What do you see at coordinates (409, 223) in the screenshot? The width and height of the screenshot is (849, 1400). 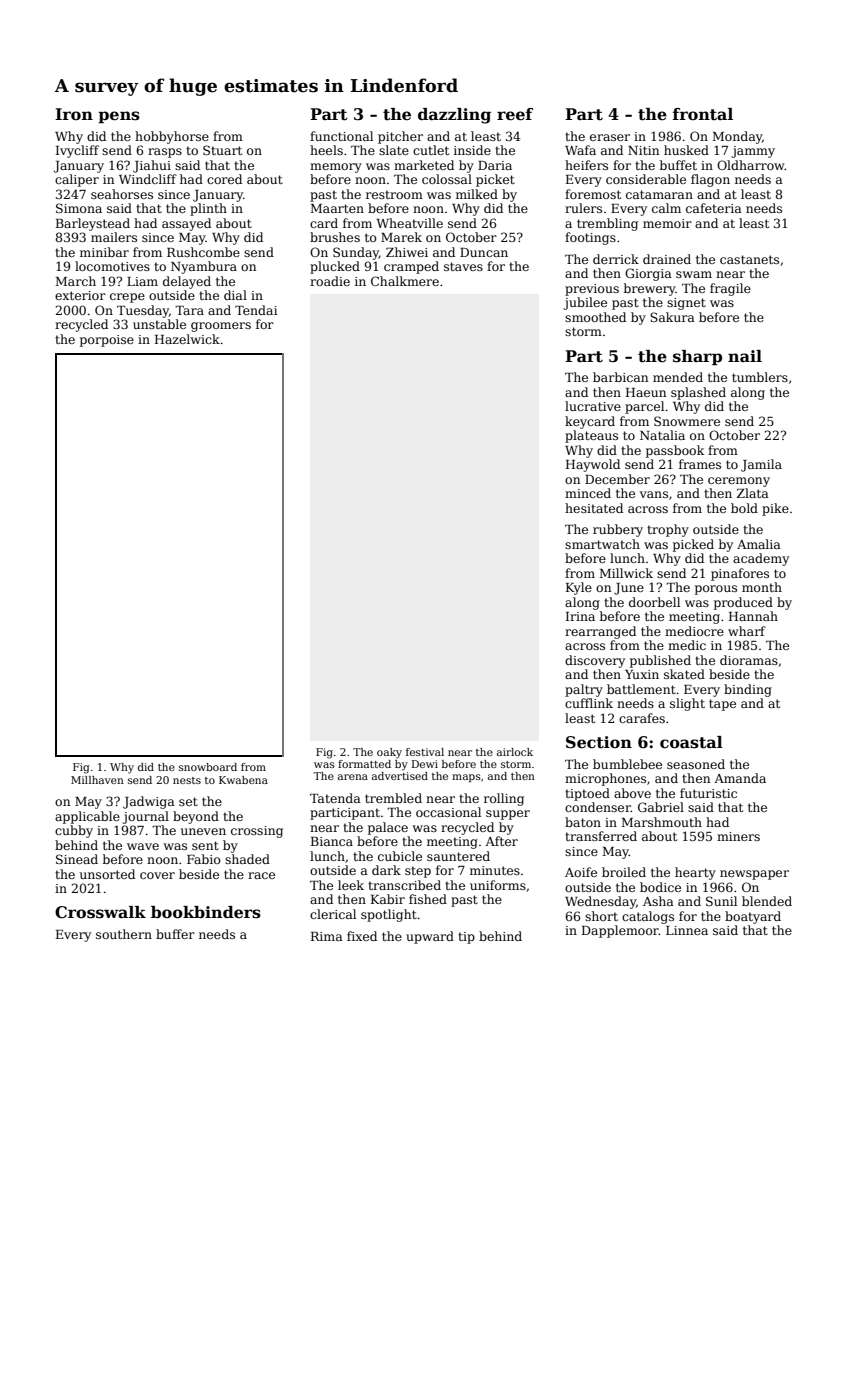 I see `Wheatville` at bounding box center [409, 223].
